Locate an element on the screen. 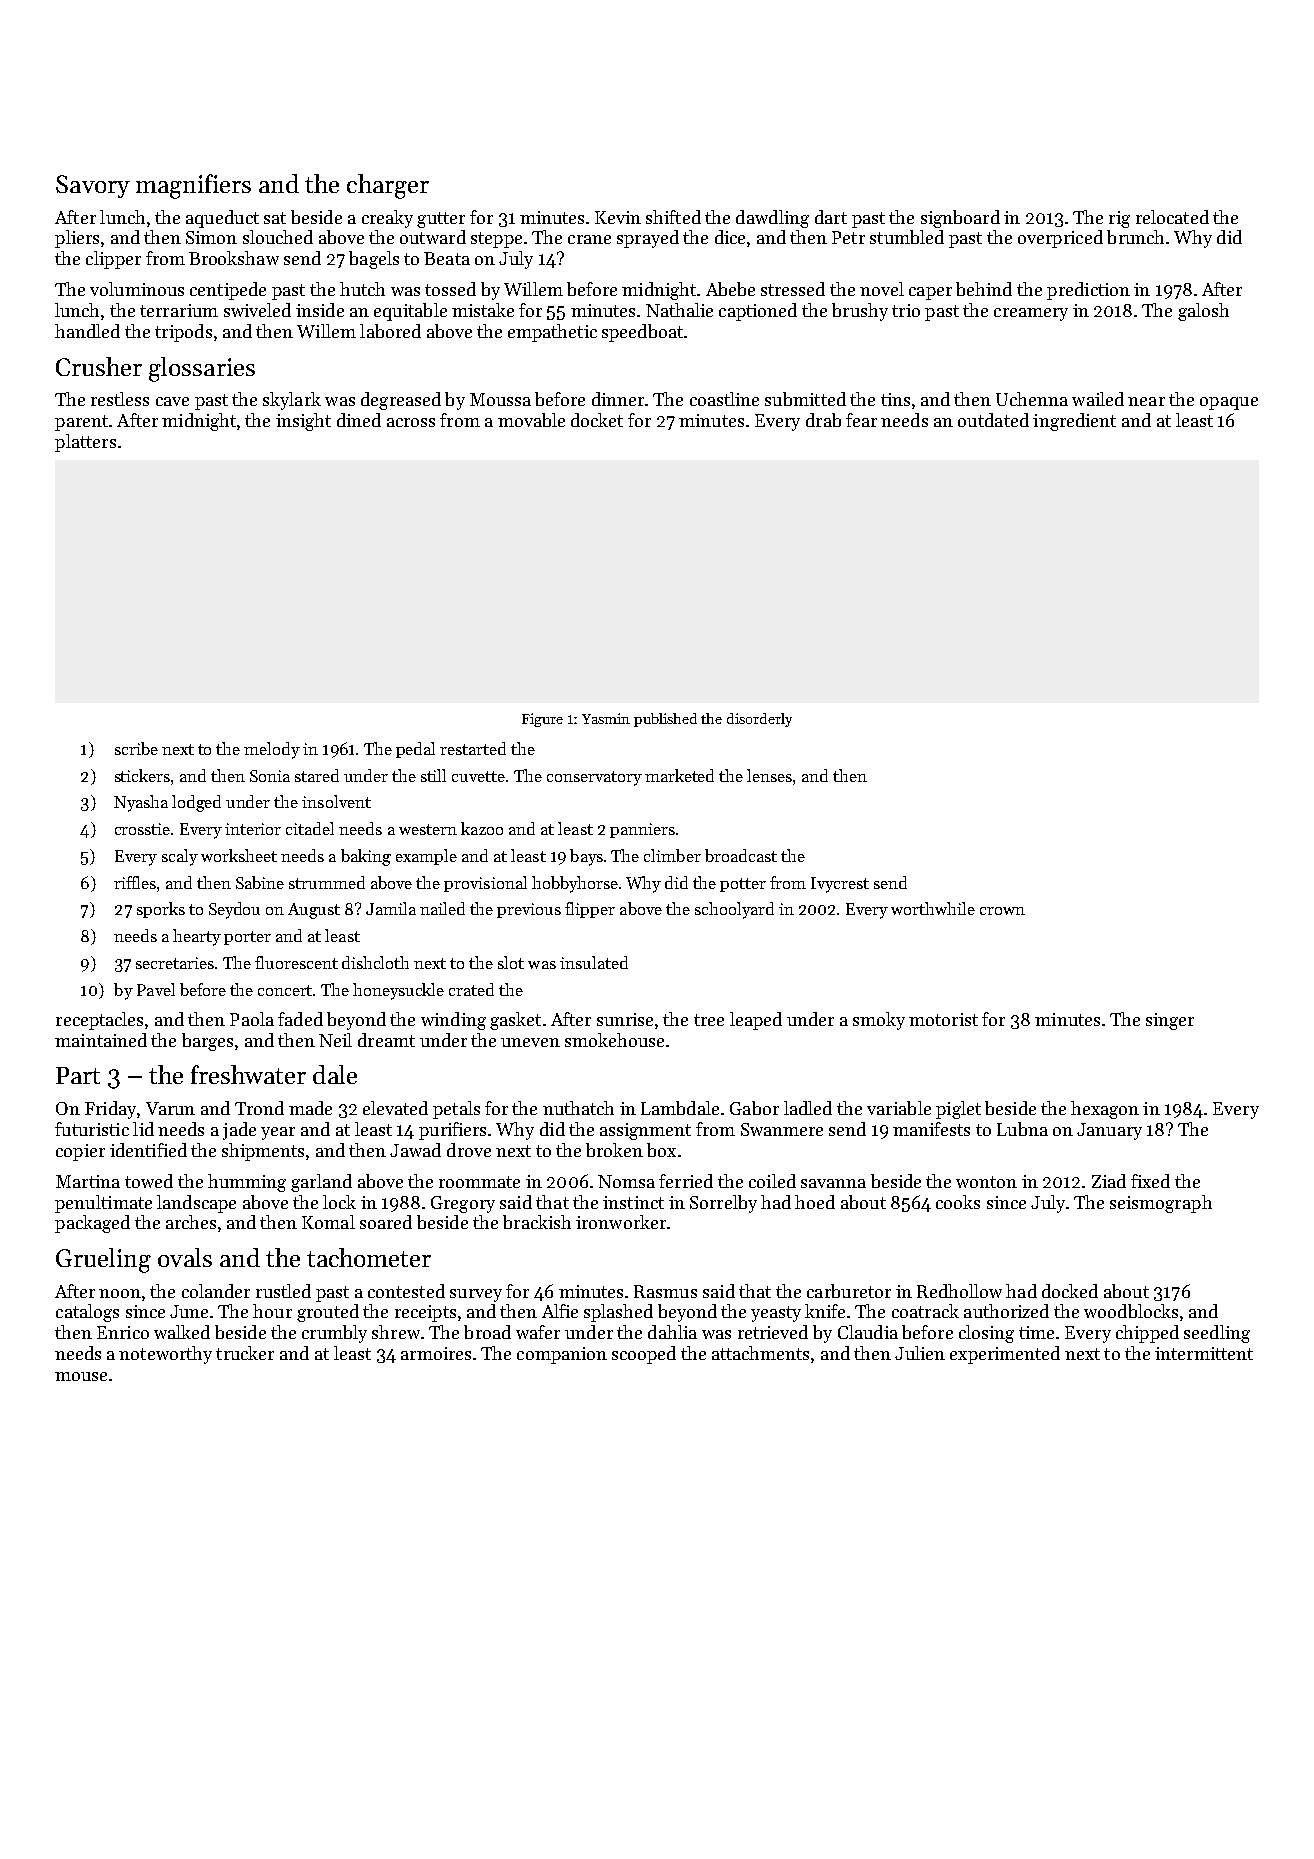 This screenshot has height=1859, width=1314. inside is located at coordinates (320, 310).
